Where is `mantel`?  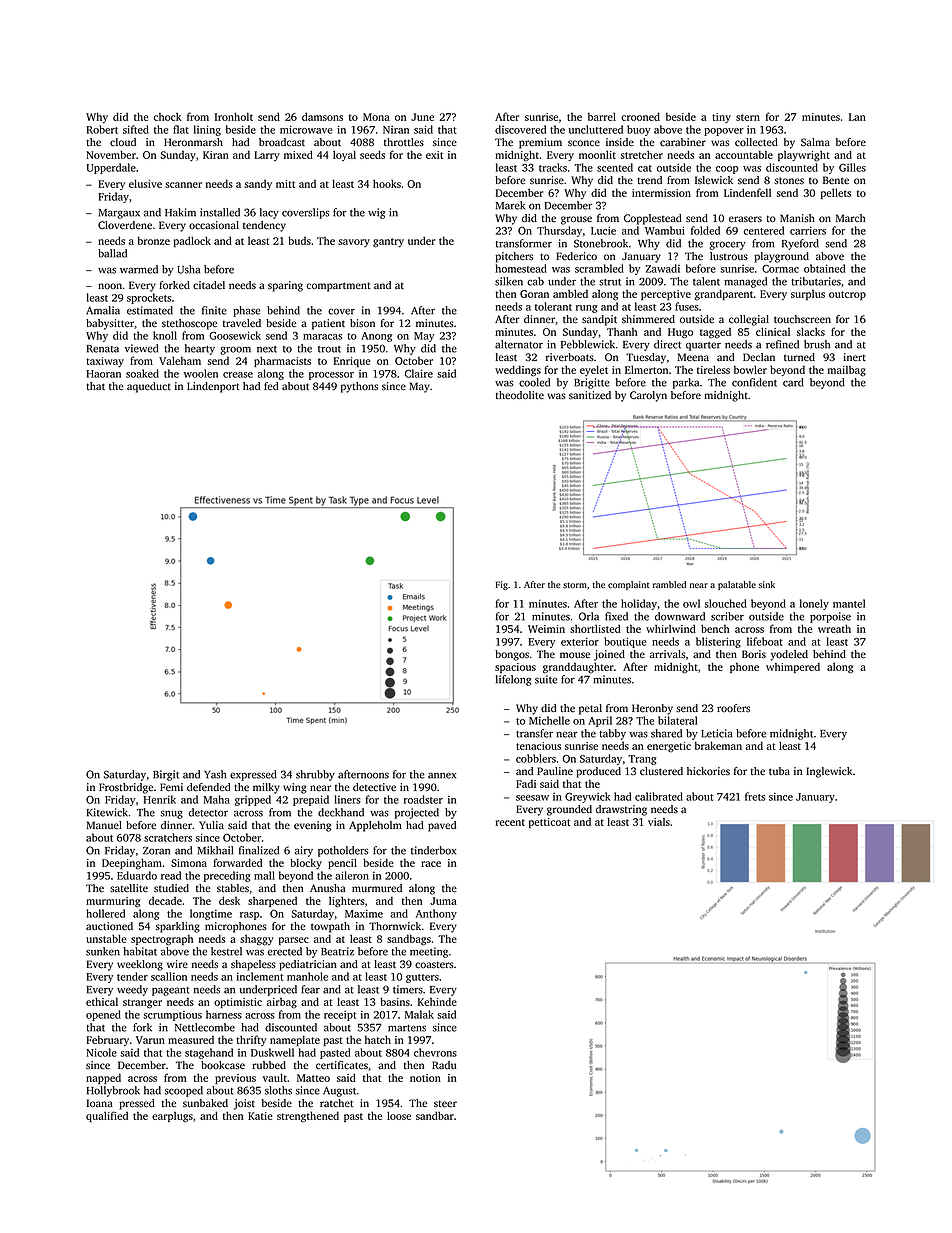
mantel is located at coordinates (849, 603).
